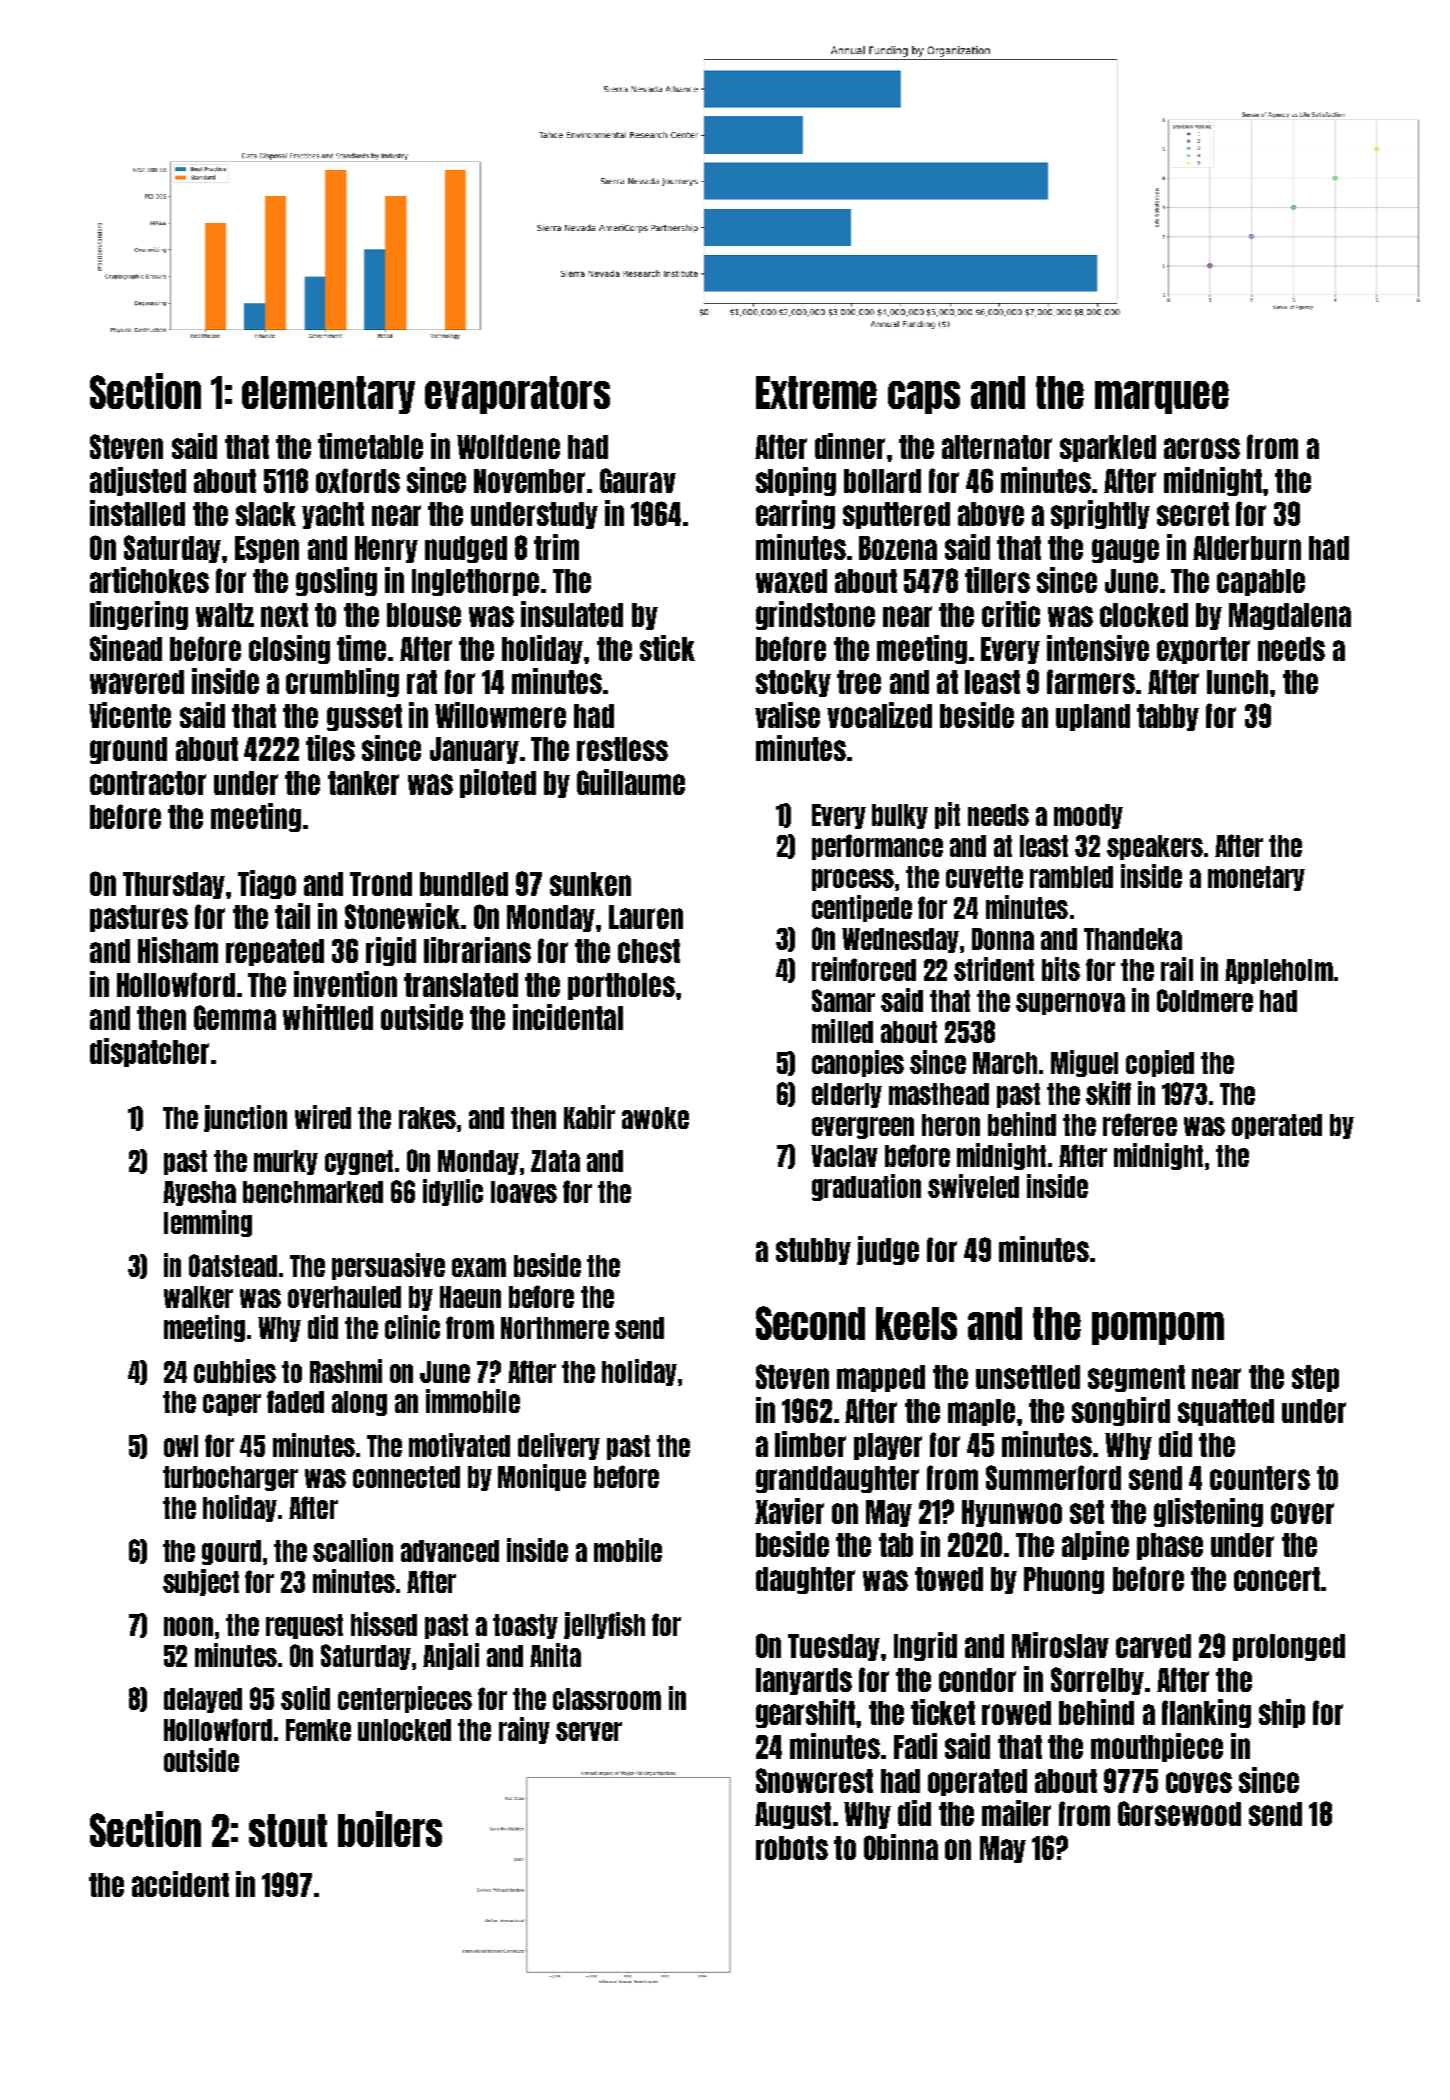 The height and width of the image is (2100, 1450). I want to click on sloping, so click(796, 481).
